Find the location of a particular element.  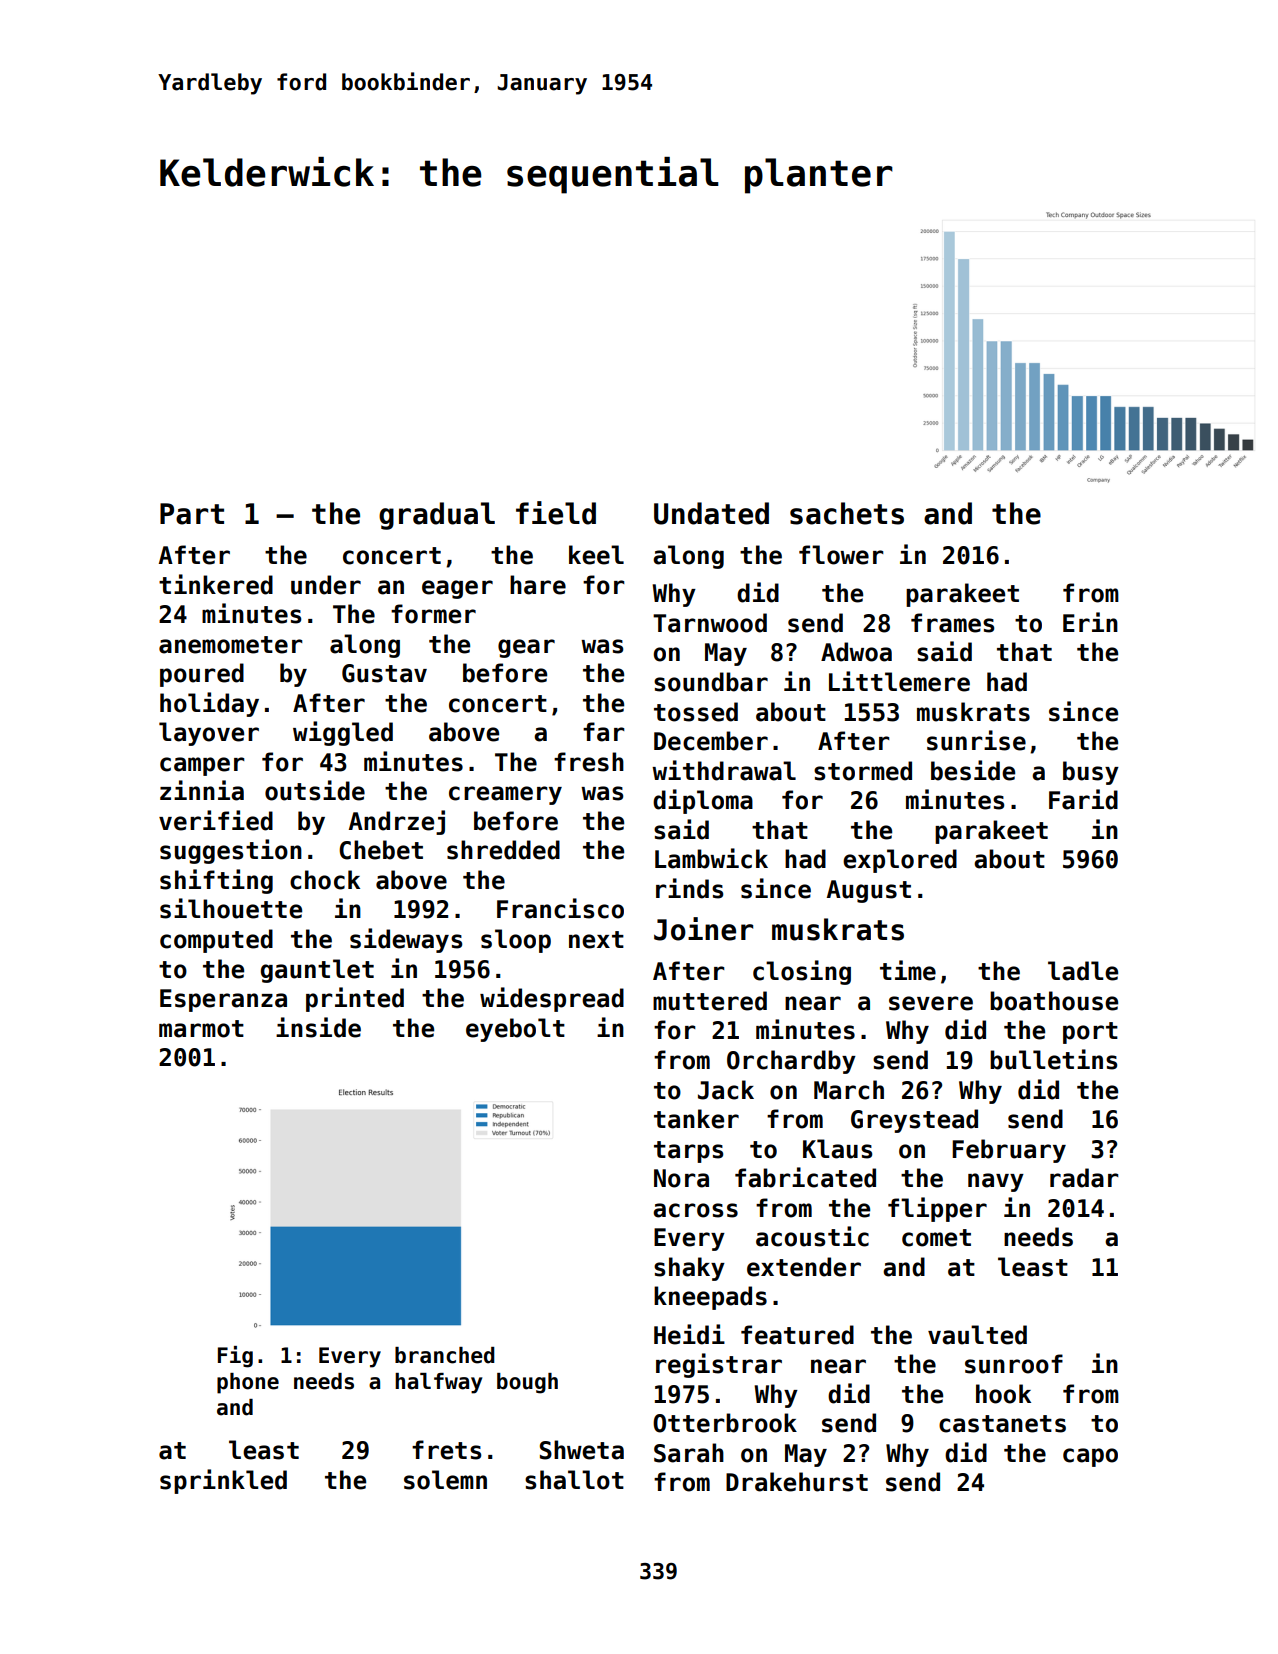

outside is located at coordinates (315, 790).
